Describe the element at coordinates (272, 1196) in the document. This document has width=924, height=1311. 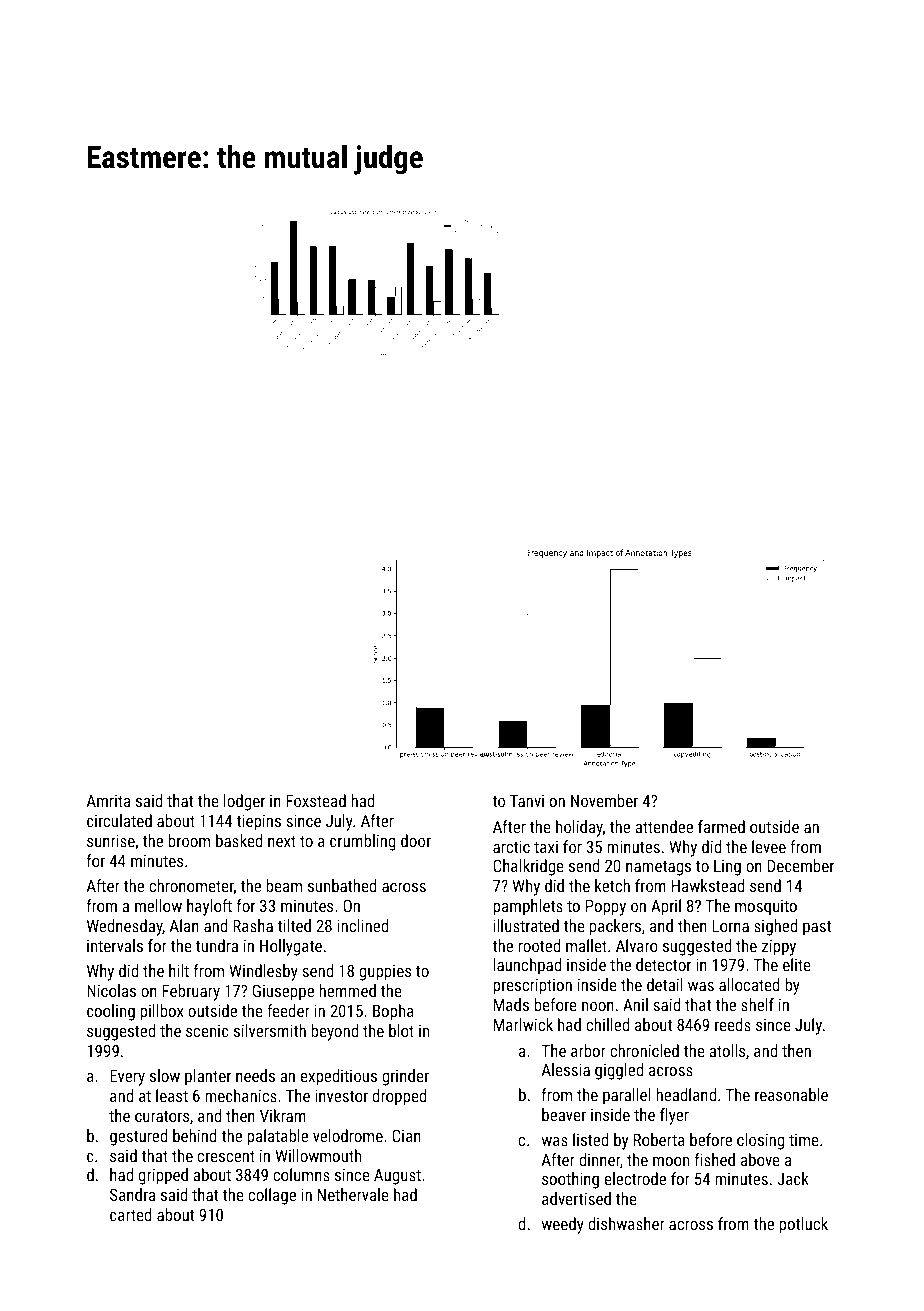
I see `collage` at that location.
